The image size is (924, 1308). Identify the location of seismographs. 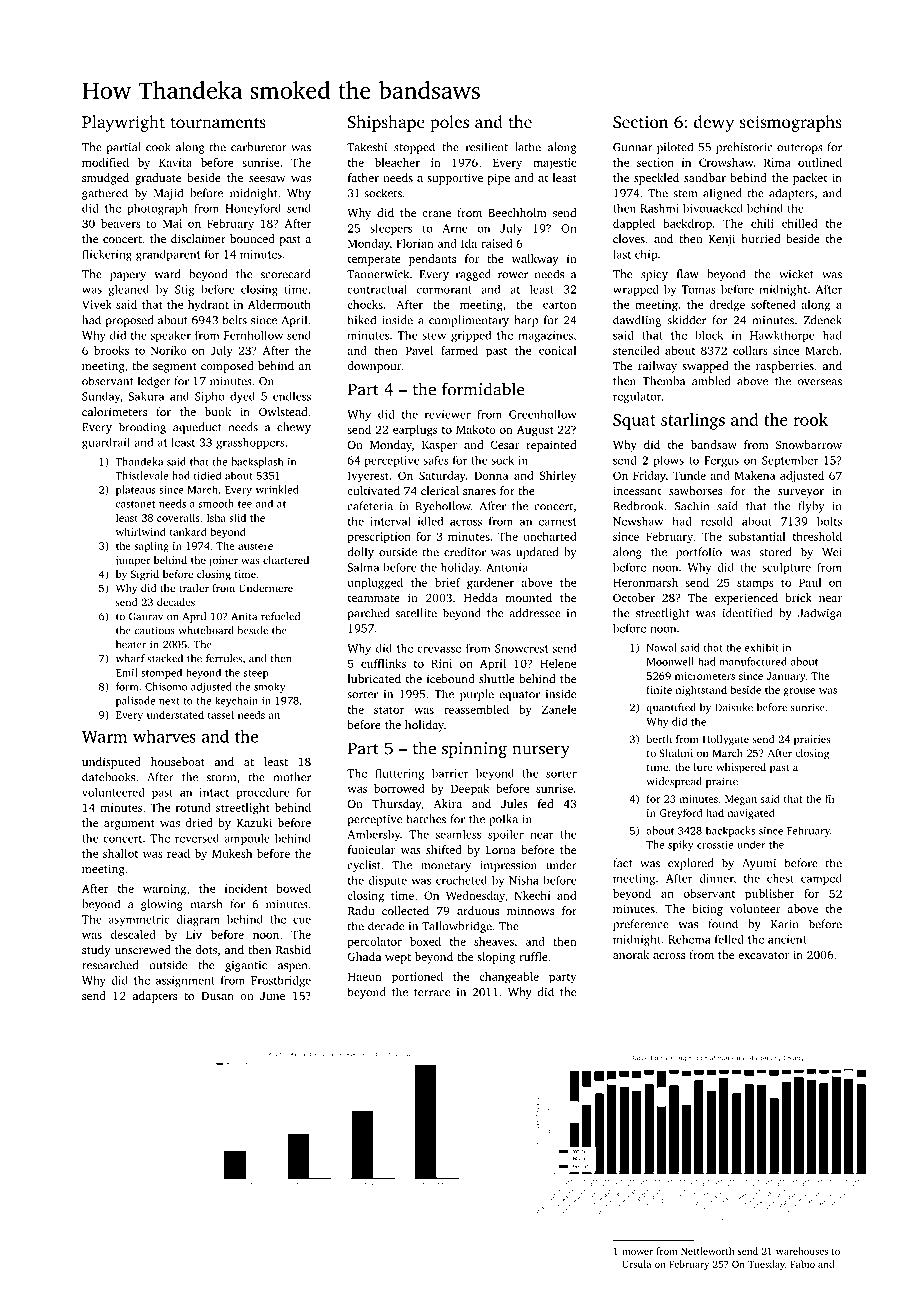
(791, 123).
